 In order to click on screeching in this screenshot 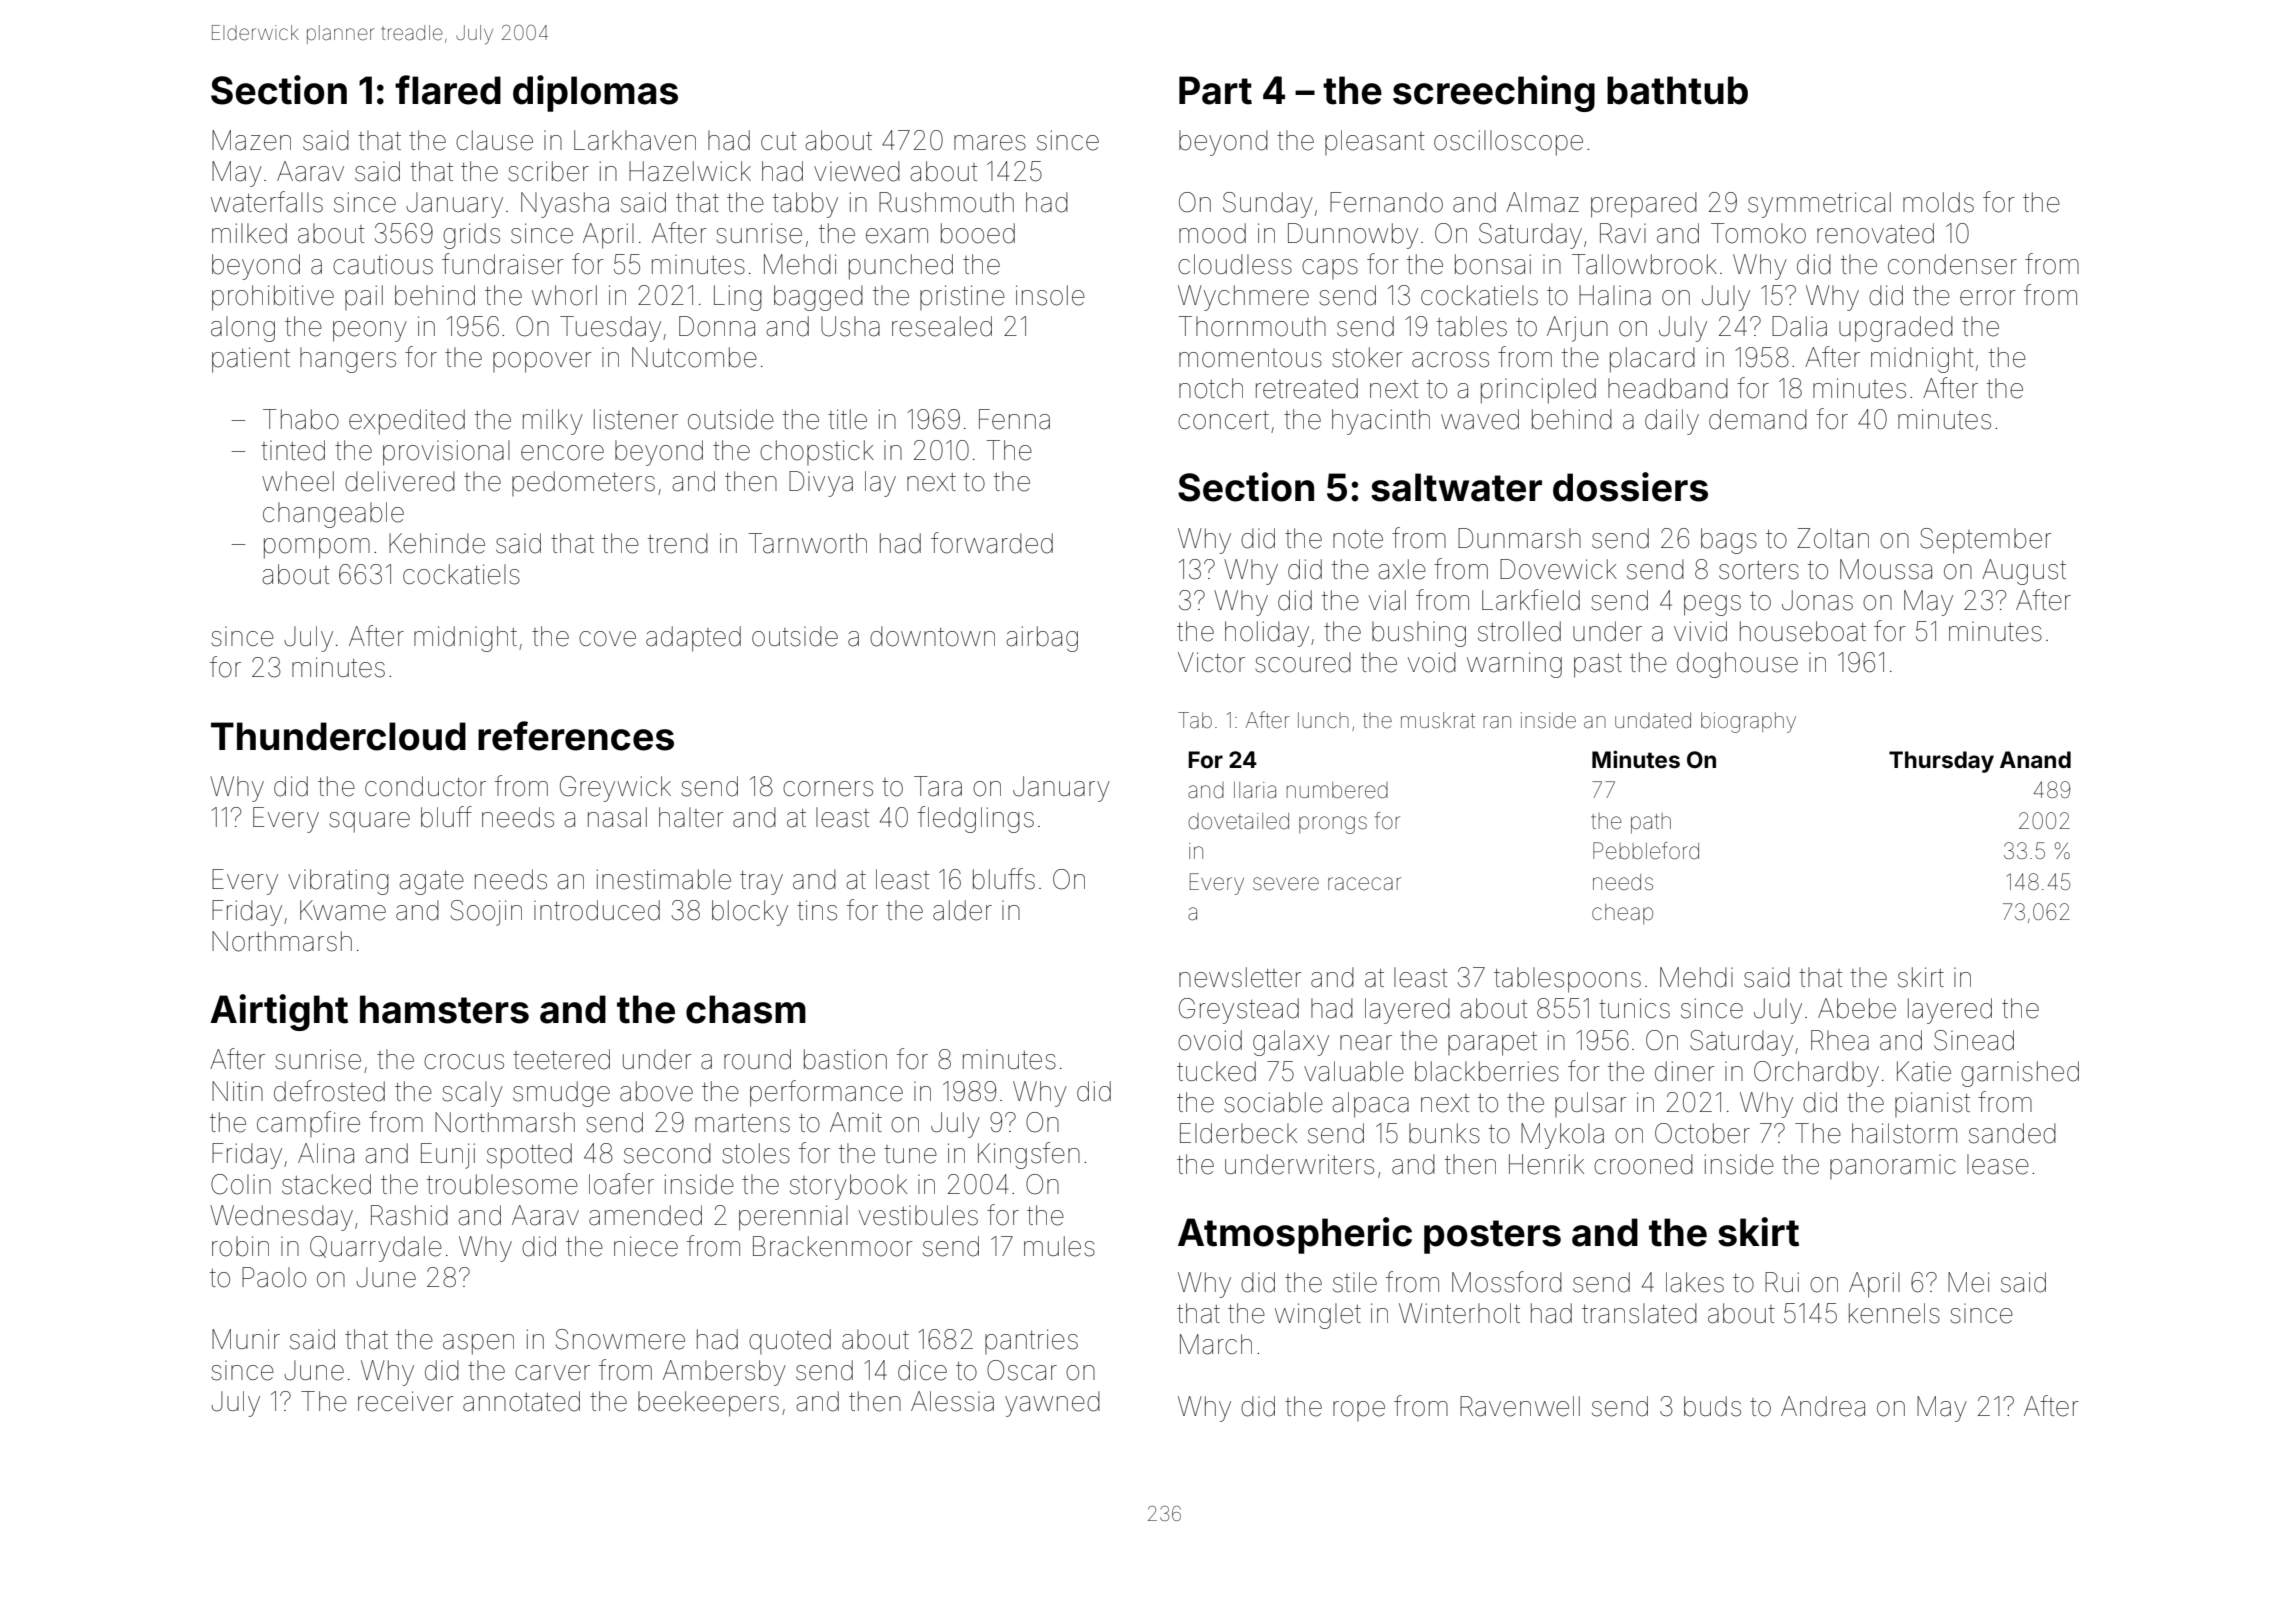, I will do `click(1494, 93)`.
